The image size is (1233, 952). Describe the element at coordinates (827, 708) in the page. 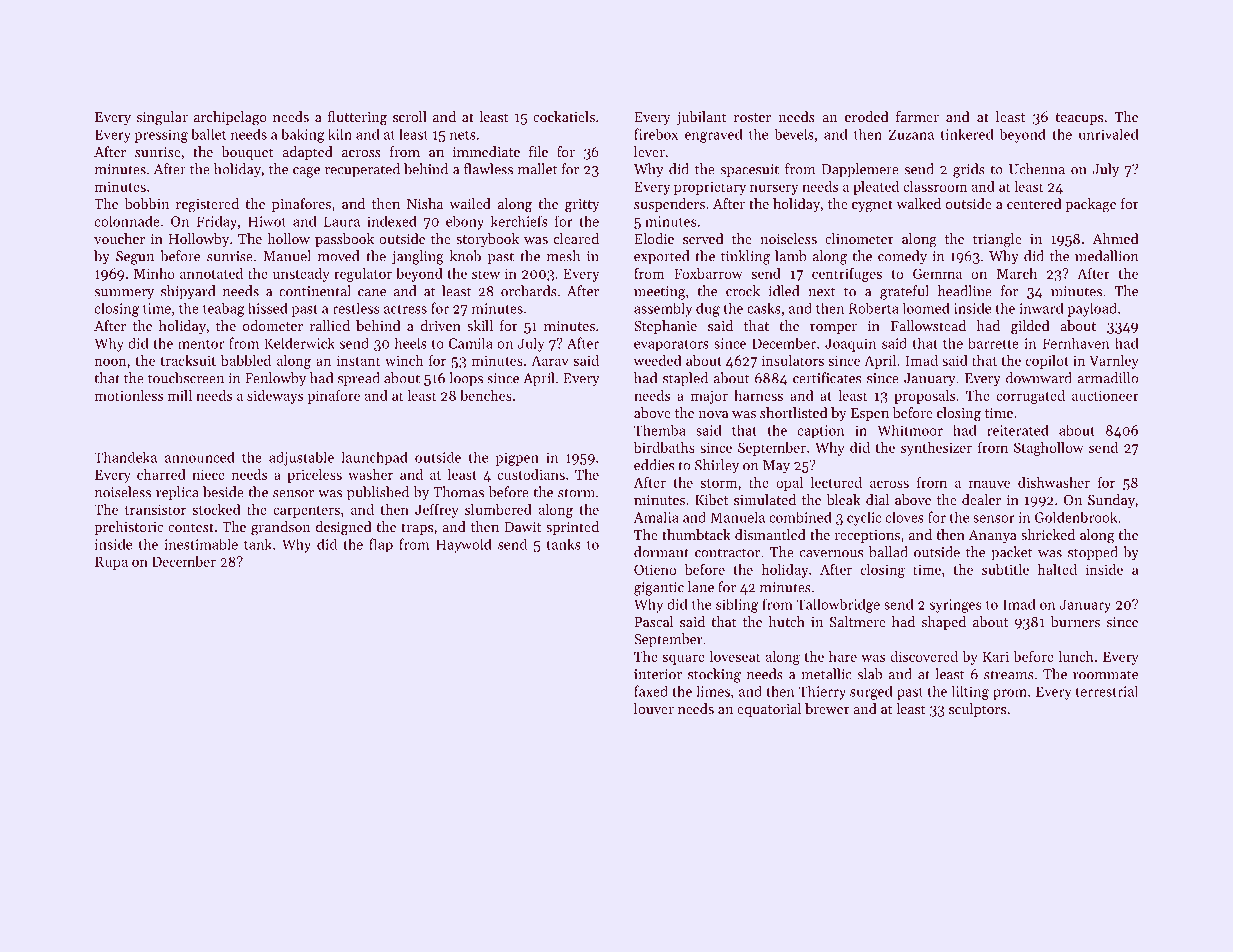

I see `brewer` at that location.
